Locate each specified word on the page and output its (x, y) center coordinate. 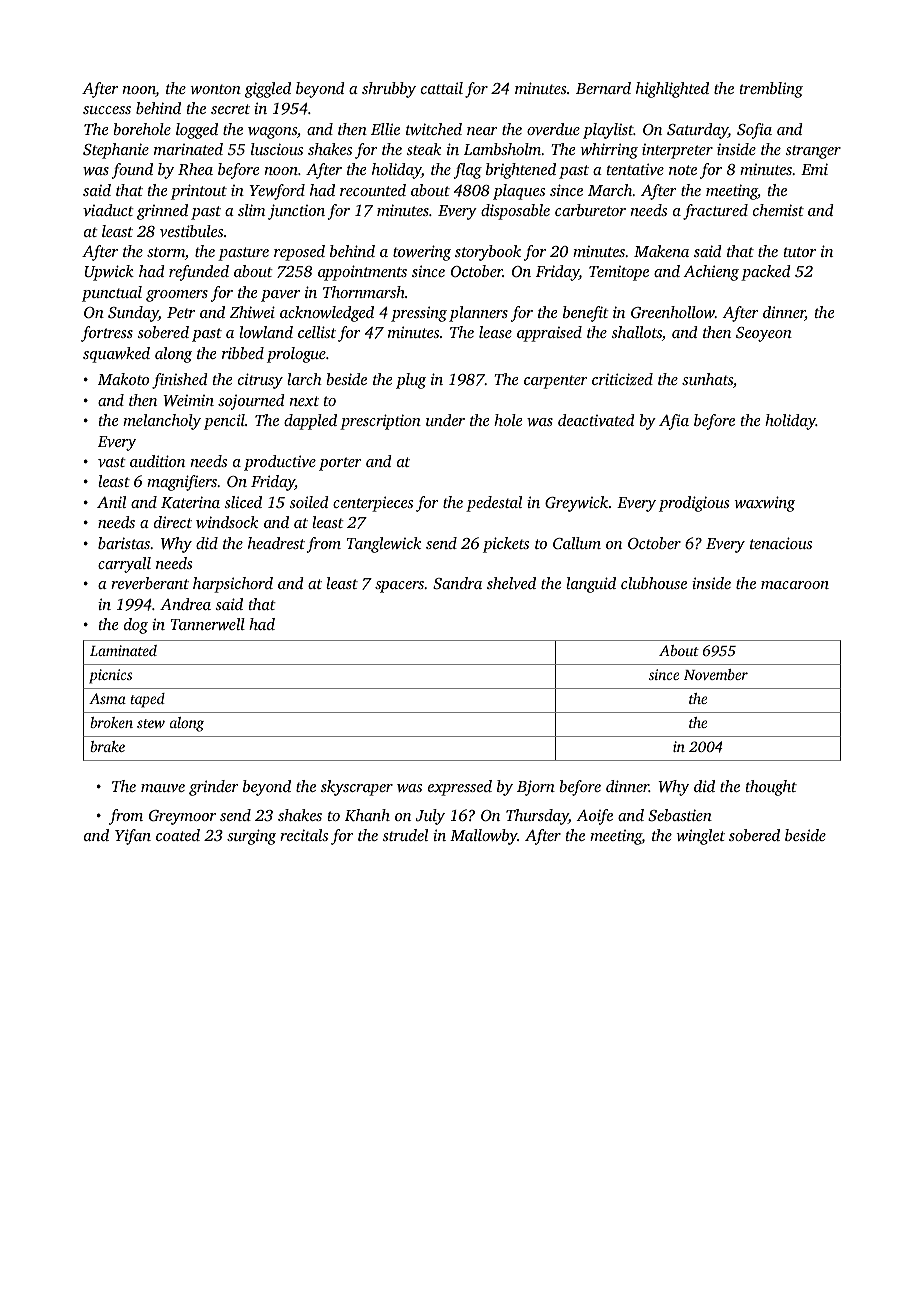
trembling (771, 90)
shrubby (389, 90)
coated (178, 835)
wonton (215, 89)
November (716, 674)
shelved (511, 583)
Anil (111, 502)
